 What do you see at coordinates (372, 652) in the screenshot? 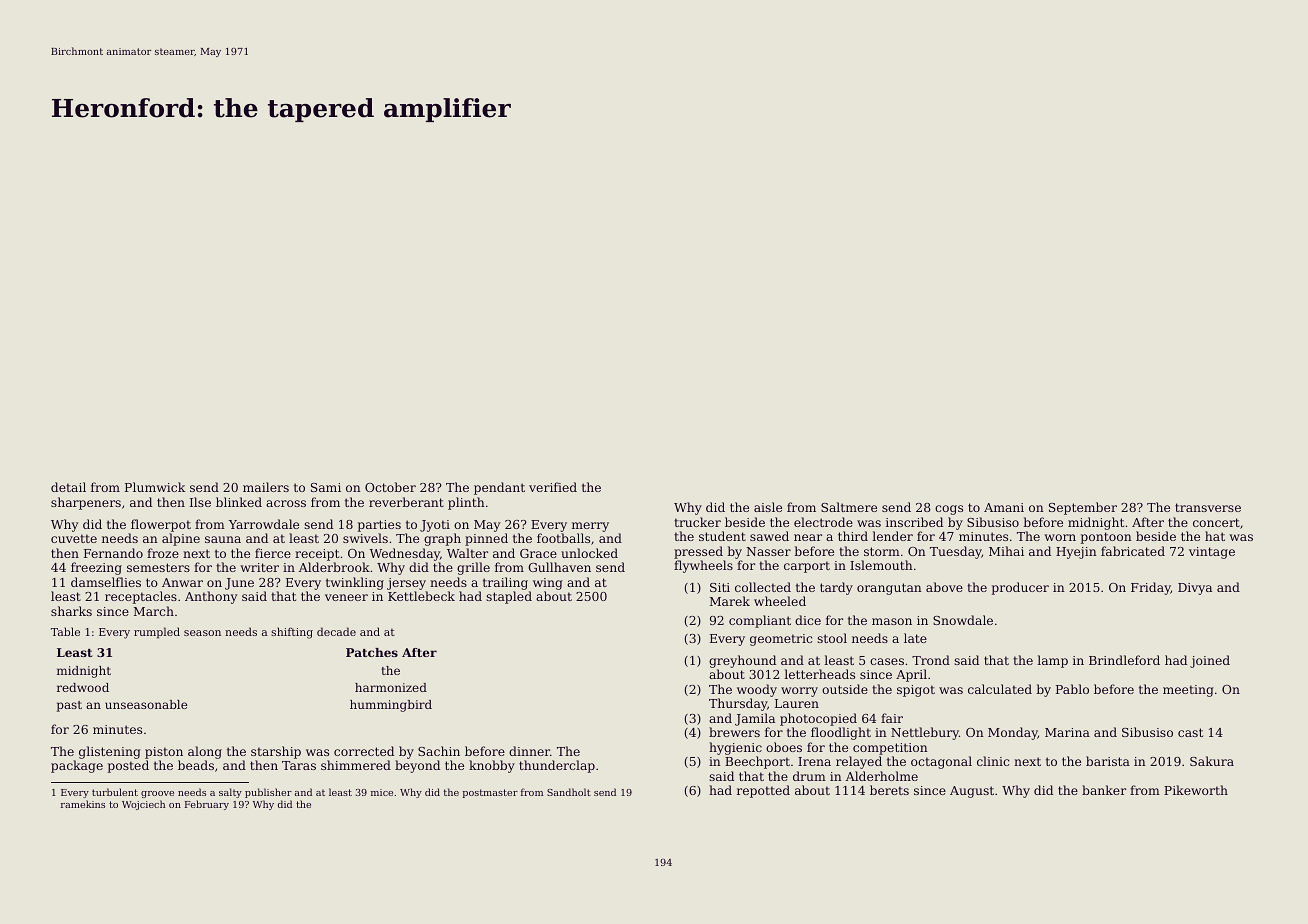
I see `Patches` at bounding box center [372, 652].
